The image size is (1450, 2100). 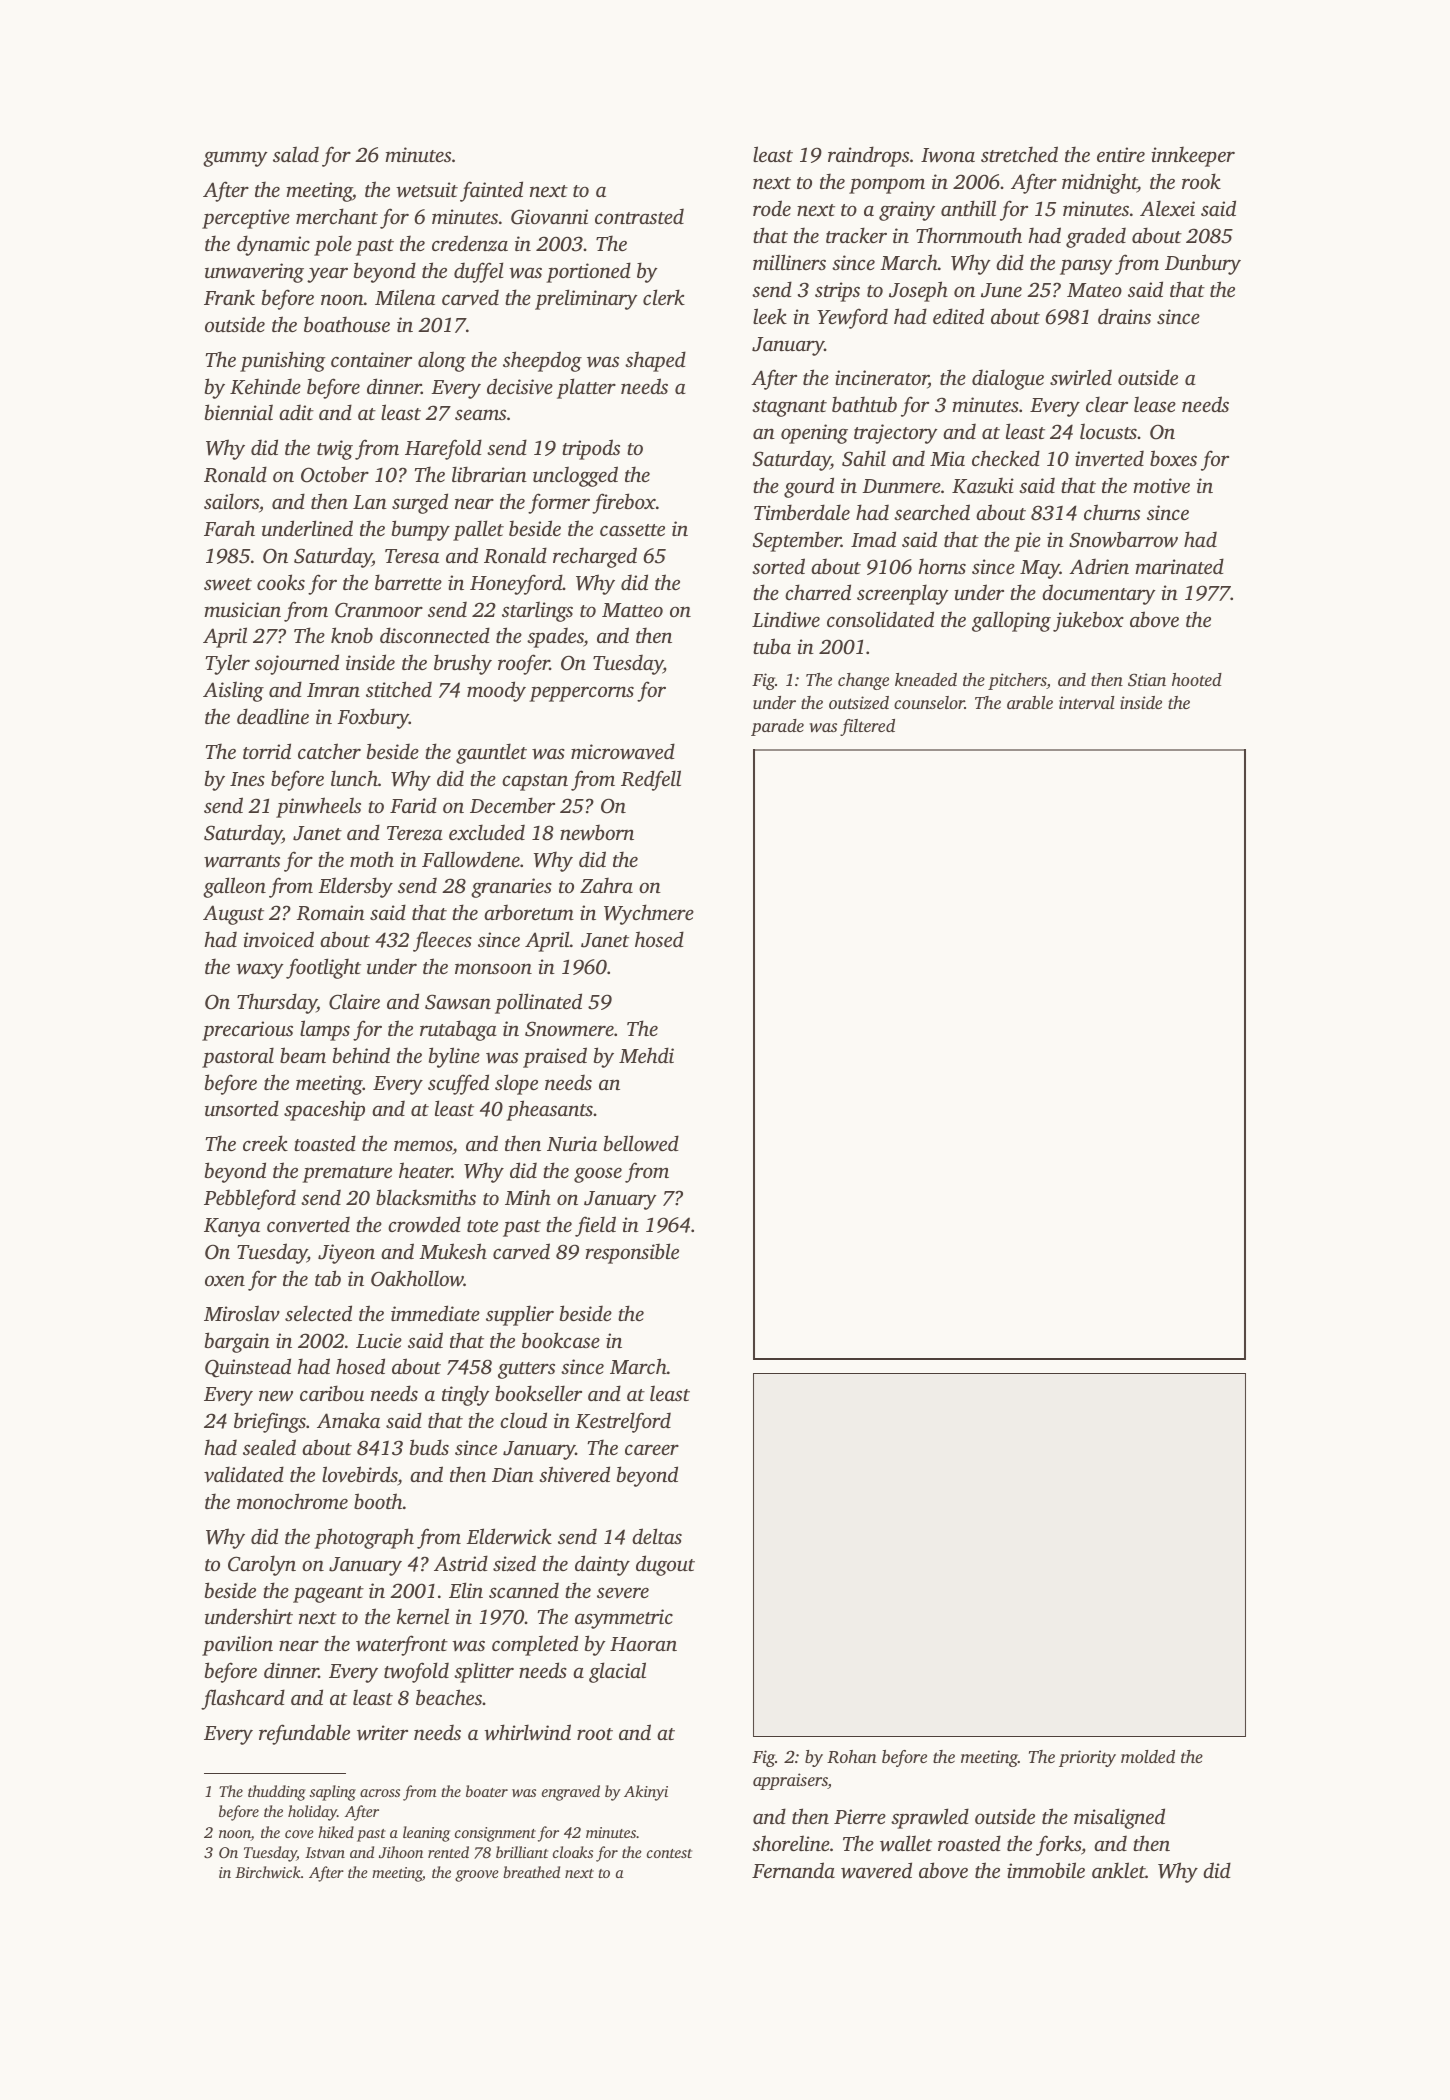 What do you see at coordinates (1148, 1756) in the screenshot?
I see `molded` at bounding box center [1148, 1756].
